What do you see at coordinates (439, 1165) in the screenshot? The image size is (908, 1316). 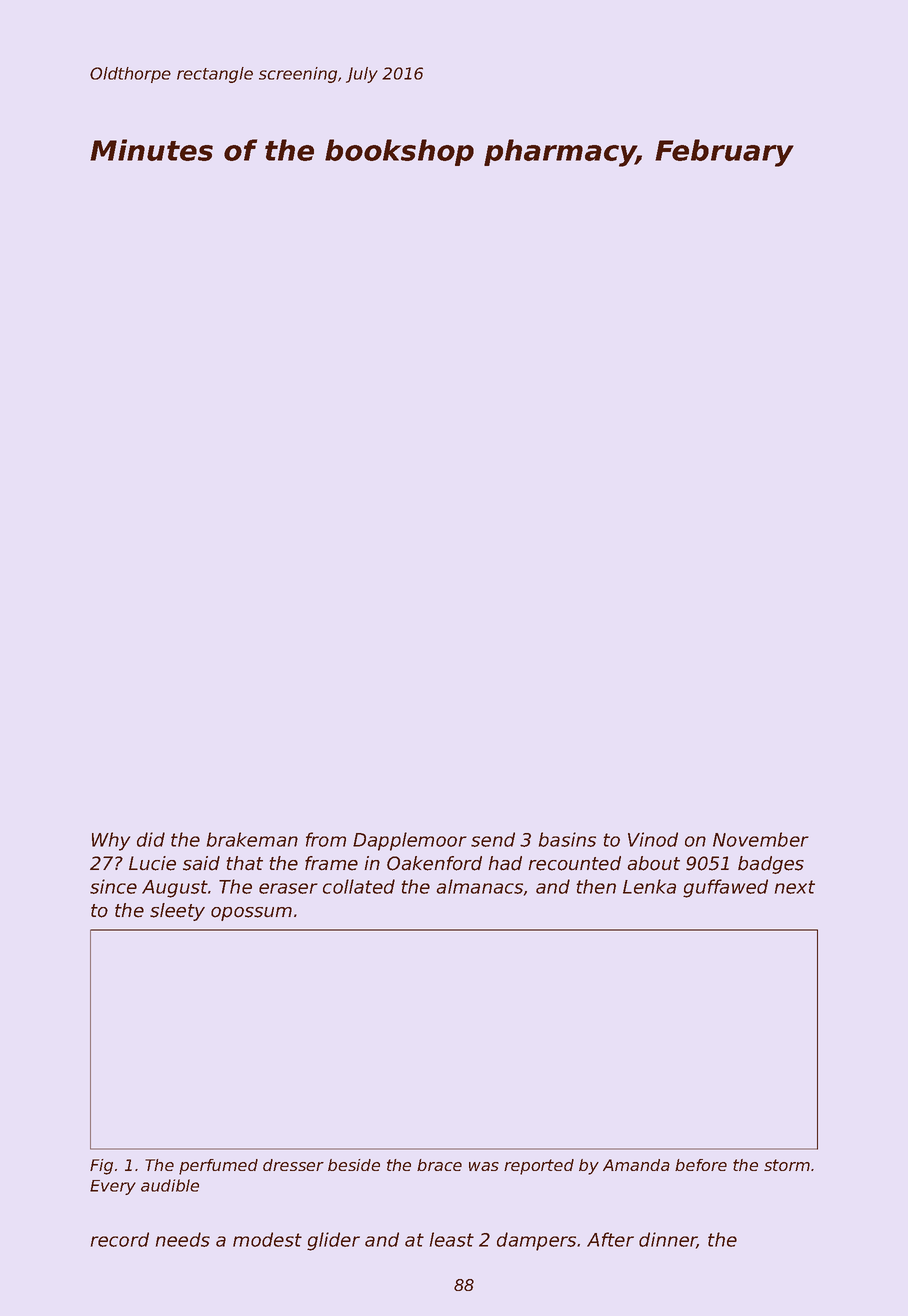 I see `brace` at bounding box center [439, 1165].
